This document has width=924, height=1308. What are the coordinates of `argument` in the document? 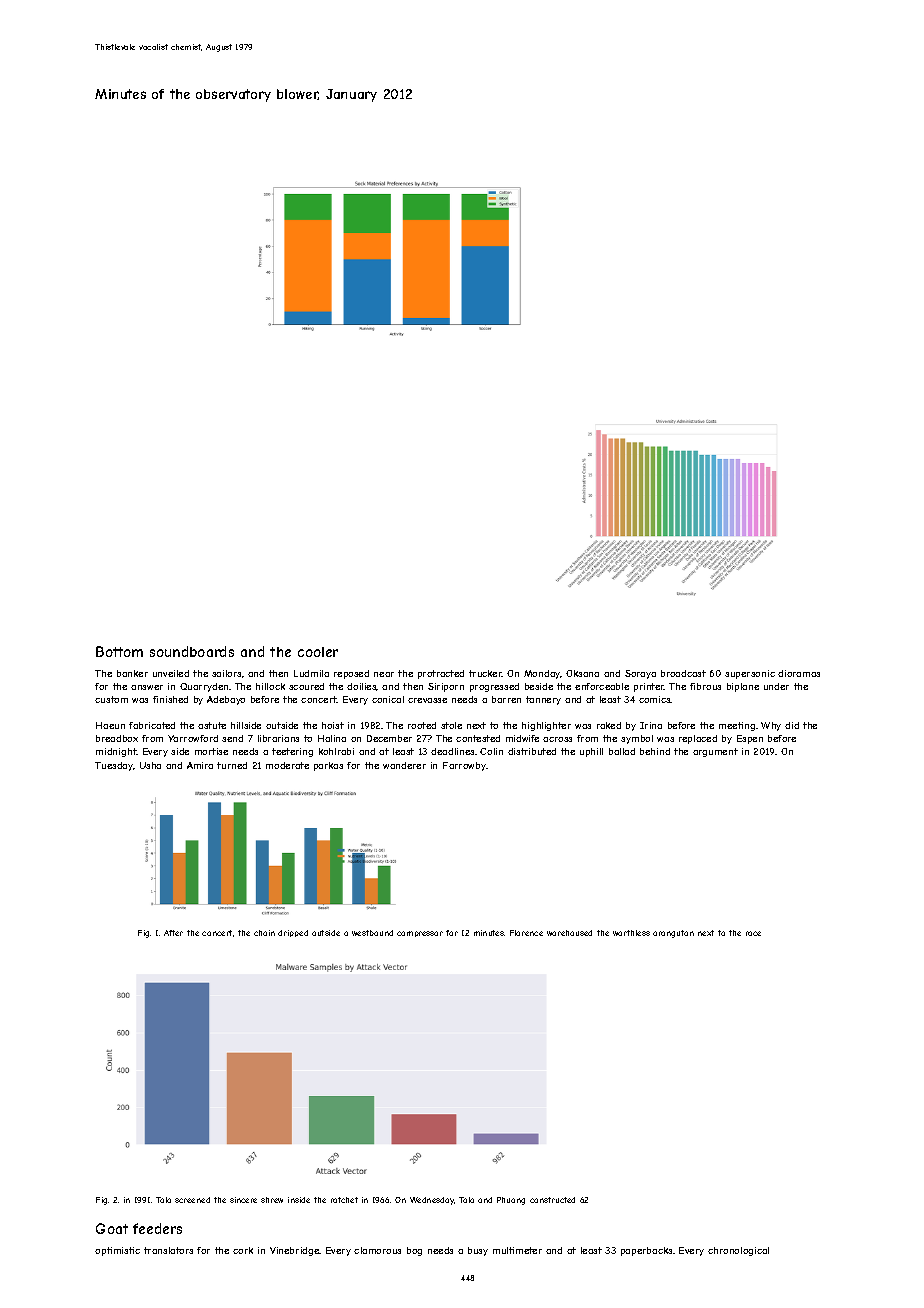 It's located at (715, 752).
